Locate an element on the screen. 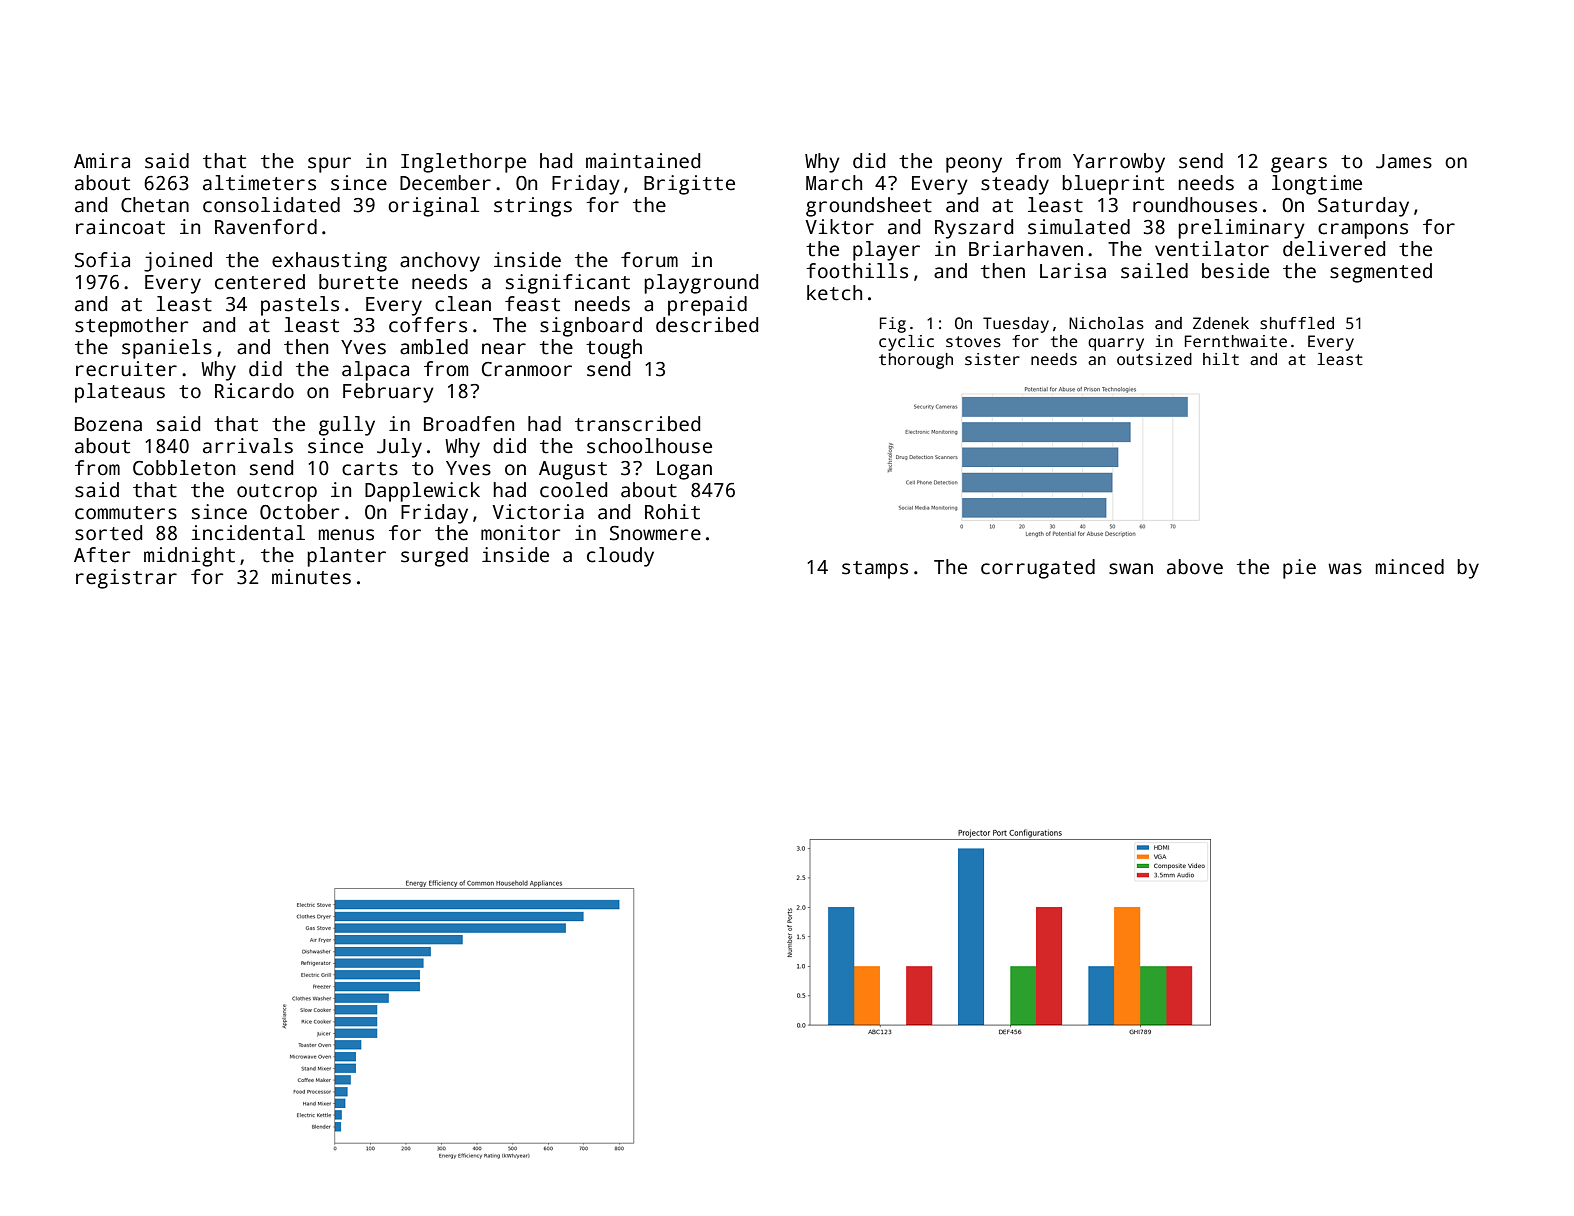  spaniels is located at coordinates (167, 349).
